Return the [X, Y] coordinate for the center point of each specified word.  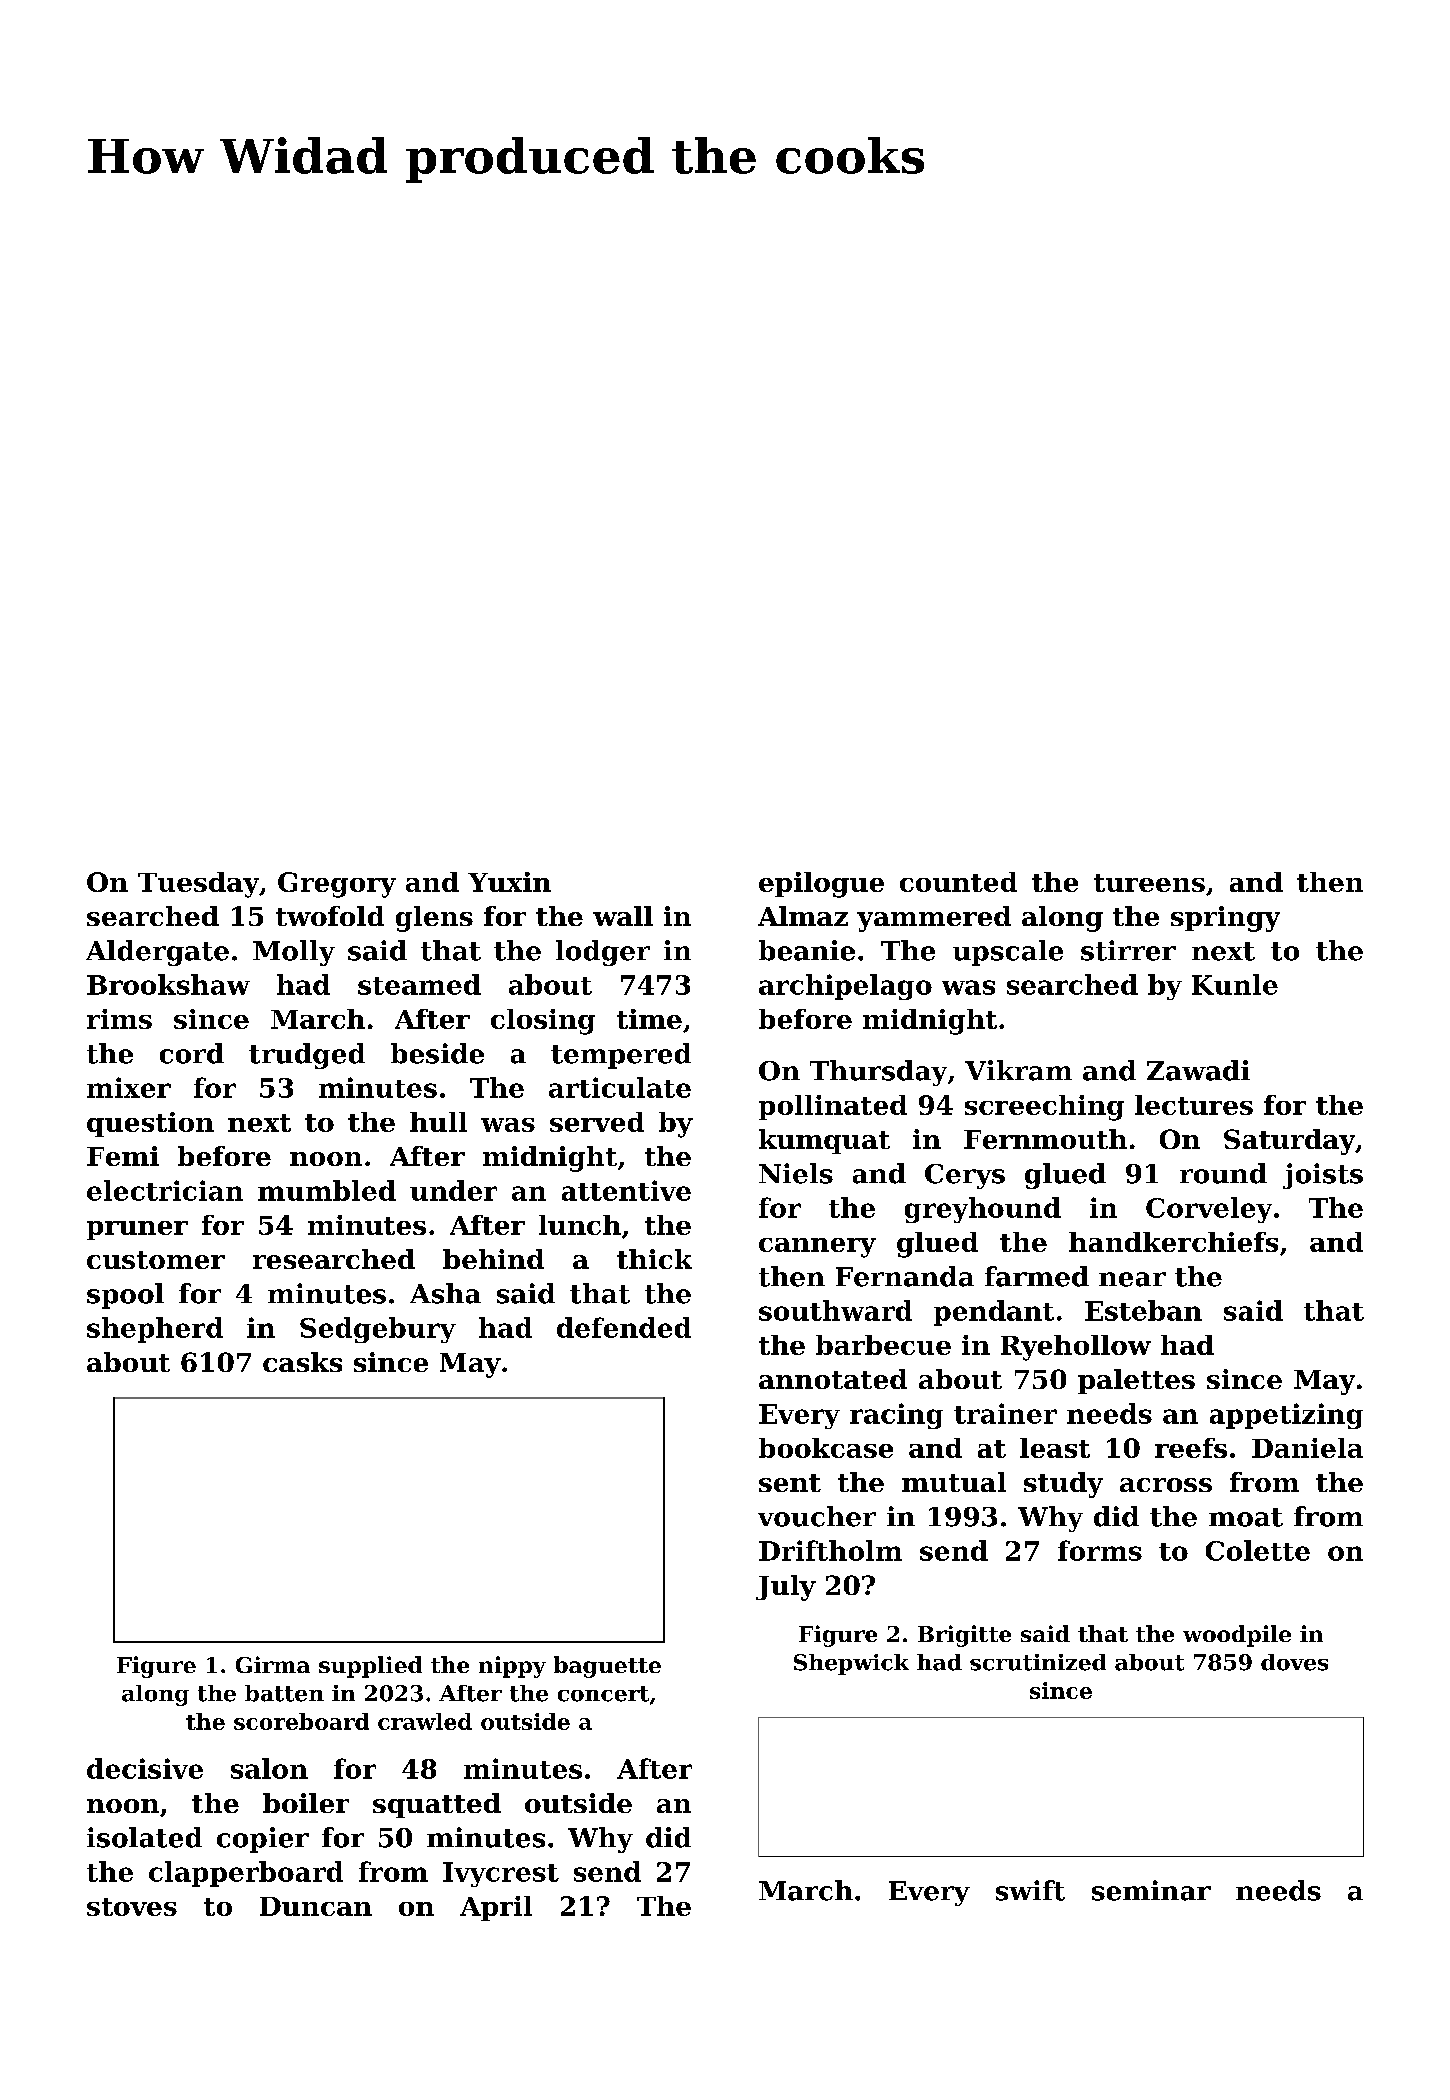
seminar [1151, 1890]
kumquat [824, 1141]
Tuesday [198, 885]
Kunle [1235, 984]
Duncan [316, 1906]
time [649, 1019]
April [496, 1908]
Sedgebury [378, 1330]
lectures [1194, 1105]
